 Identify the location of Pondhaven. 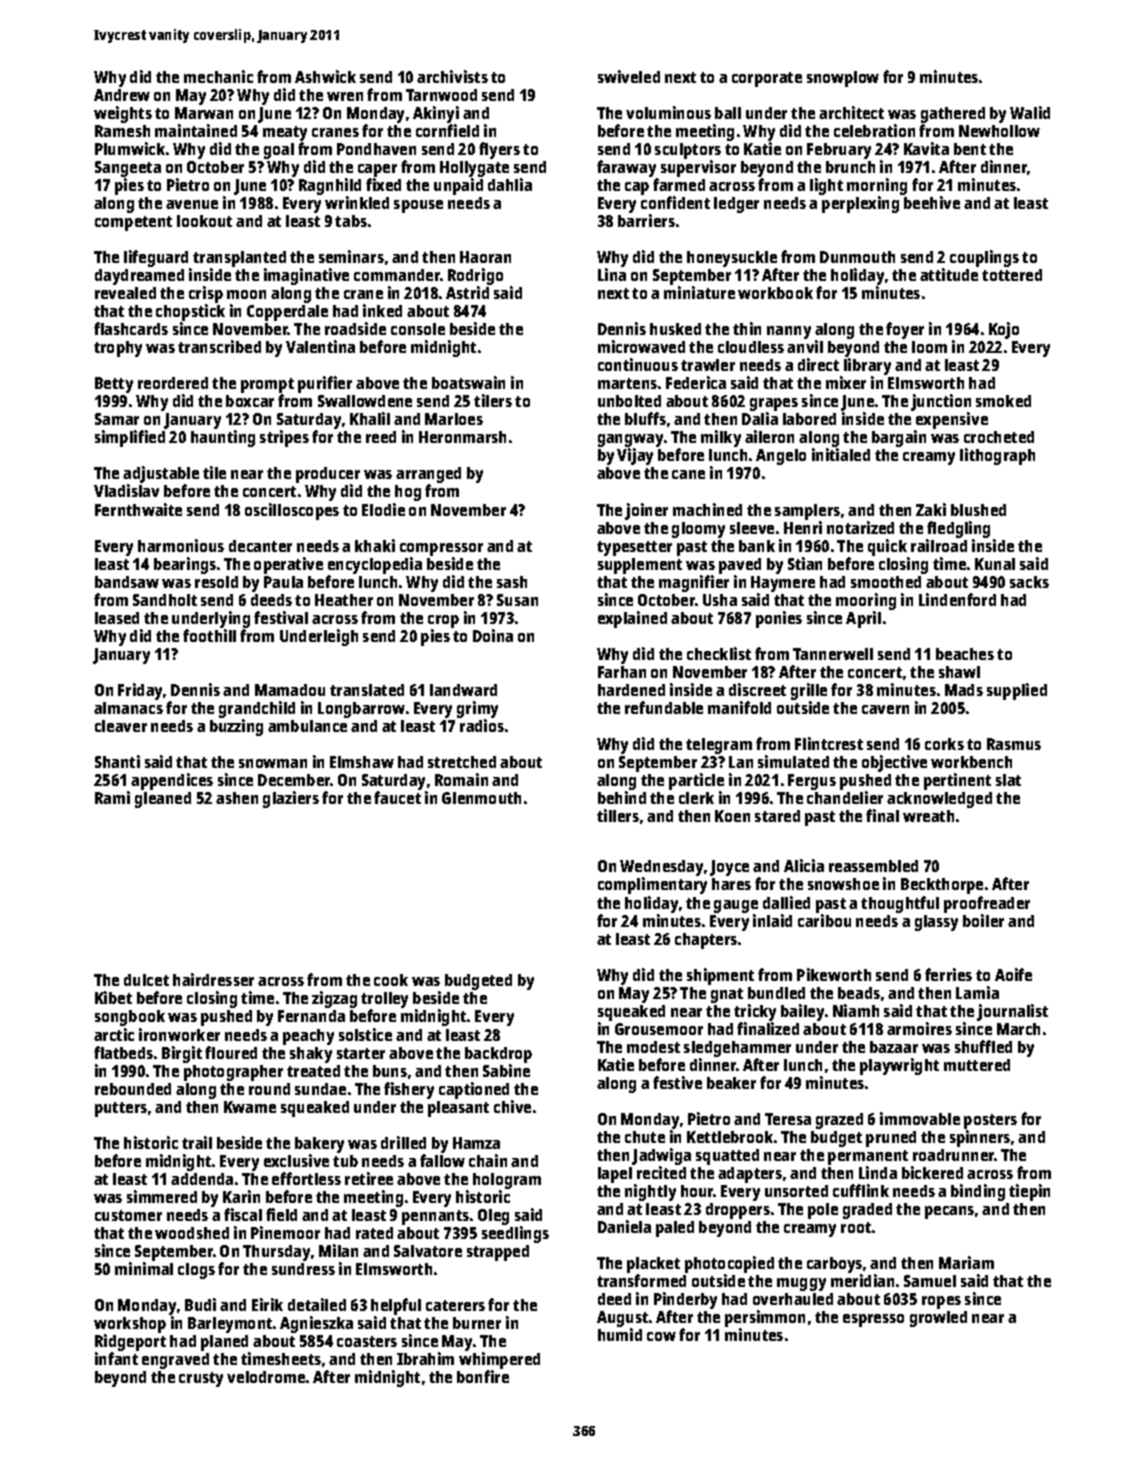
(376, 149).
